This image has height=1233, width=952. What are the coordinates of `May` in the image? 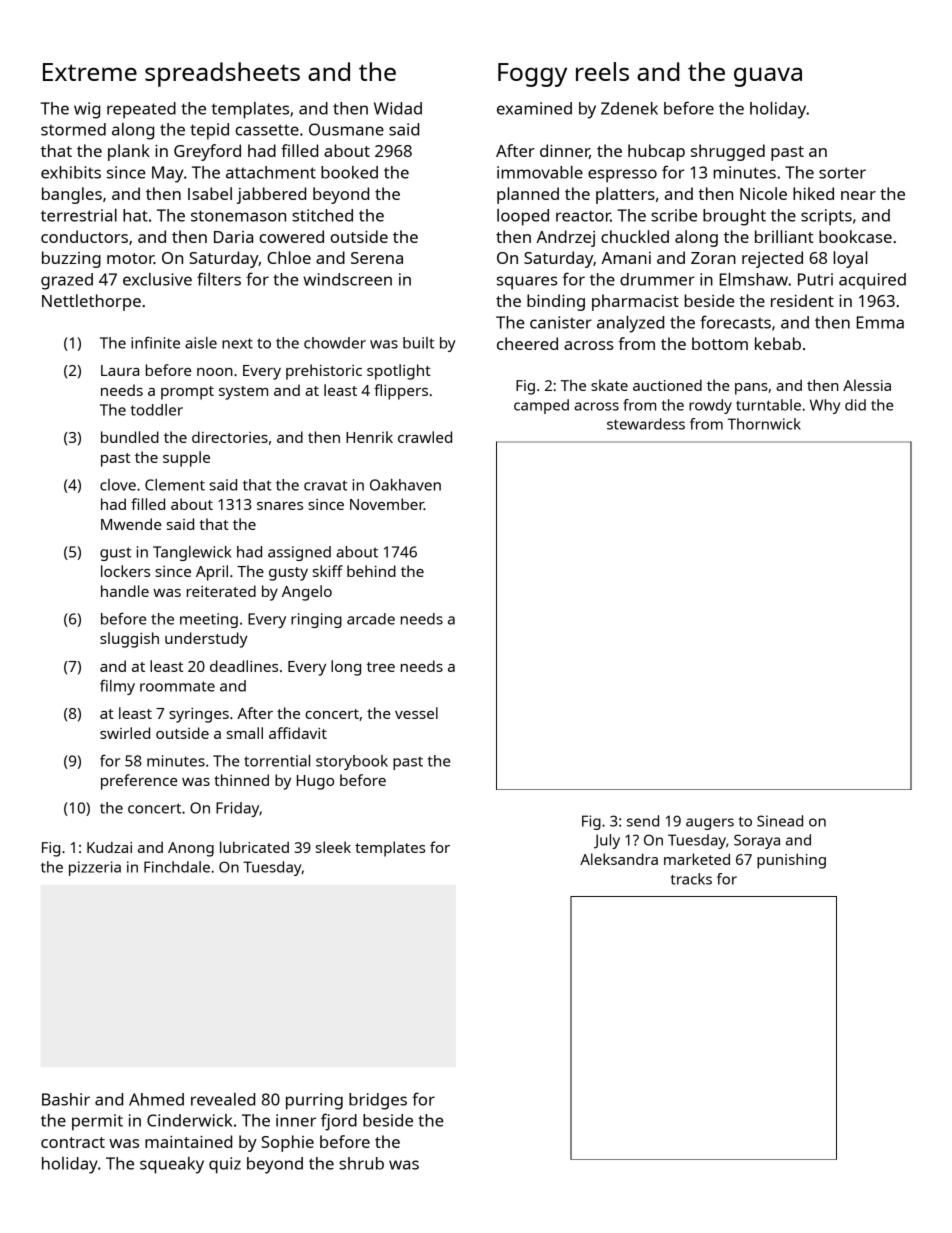 It's located at (167, 174).
